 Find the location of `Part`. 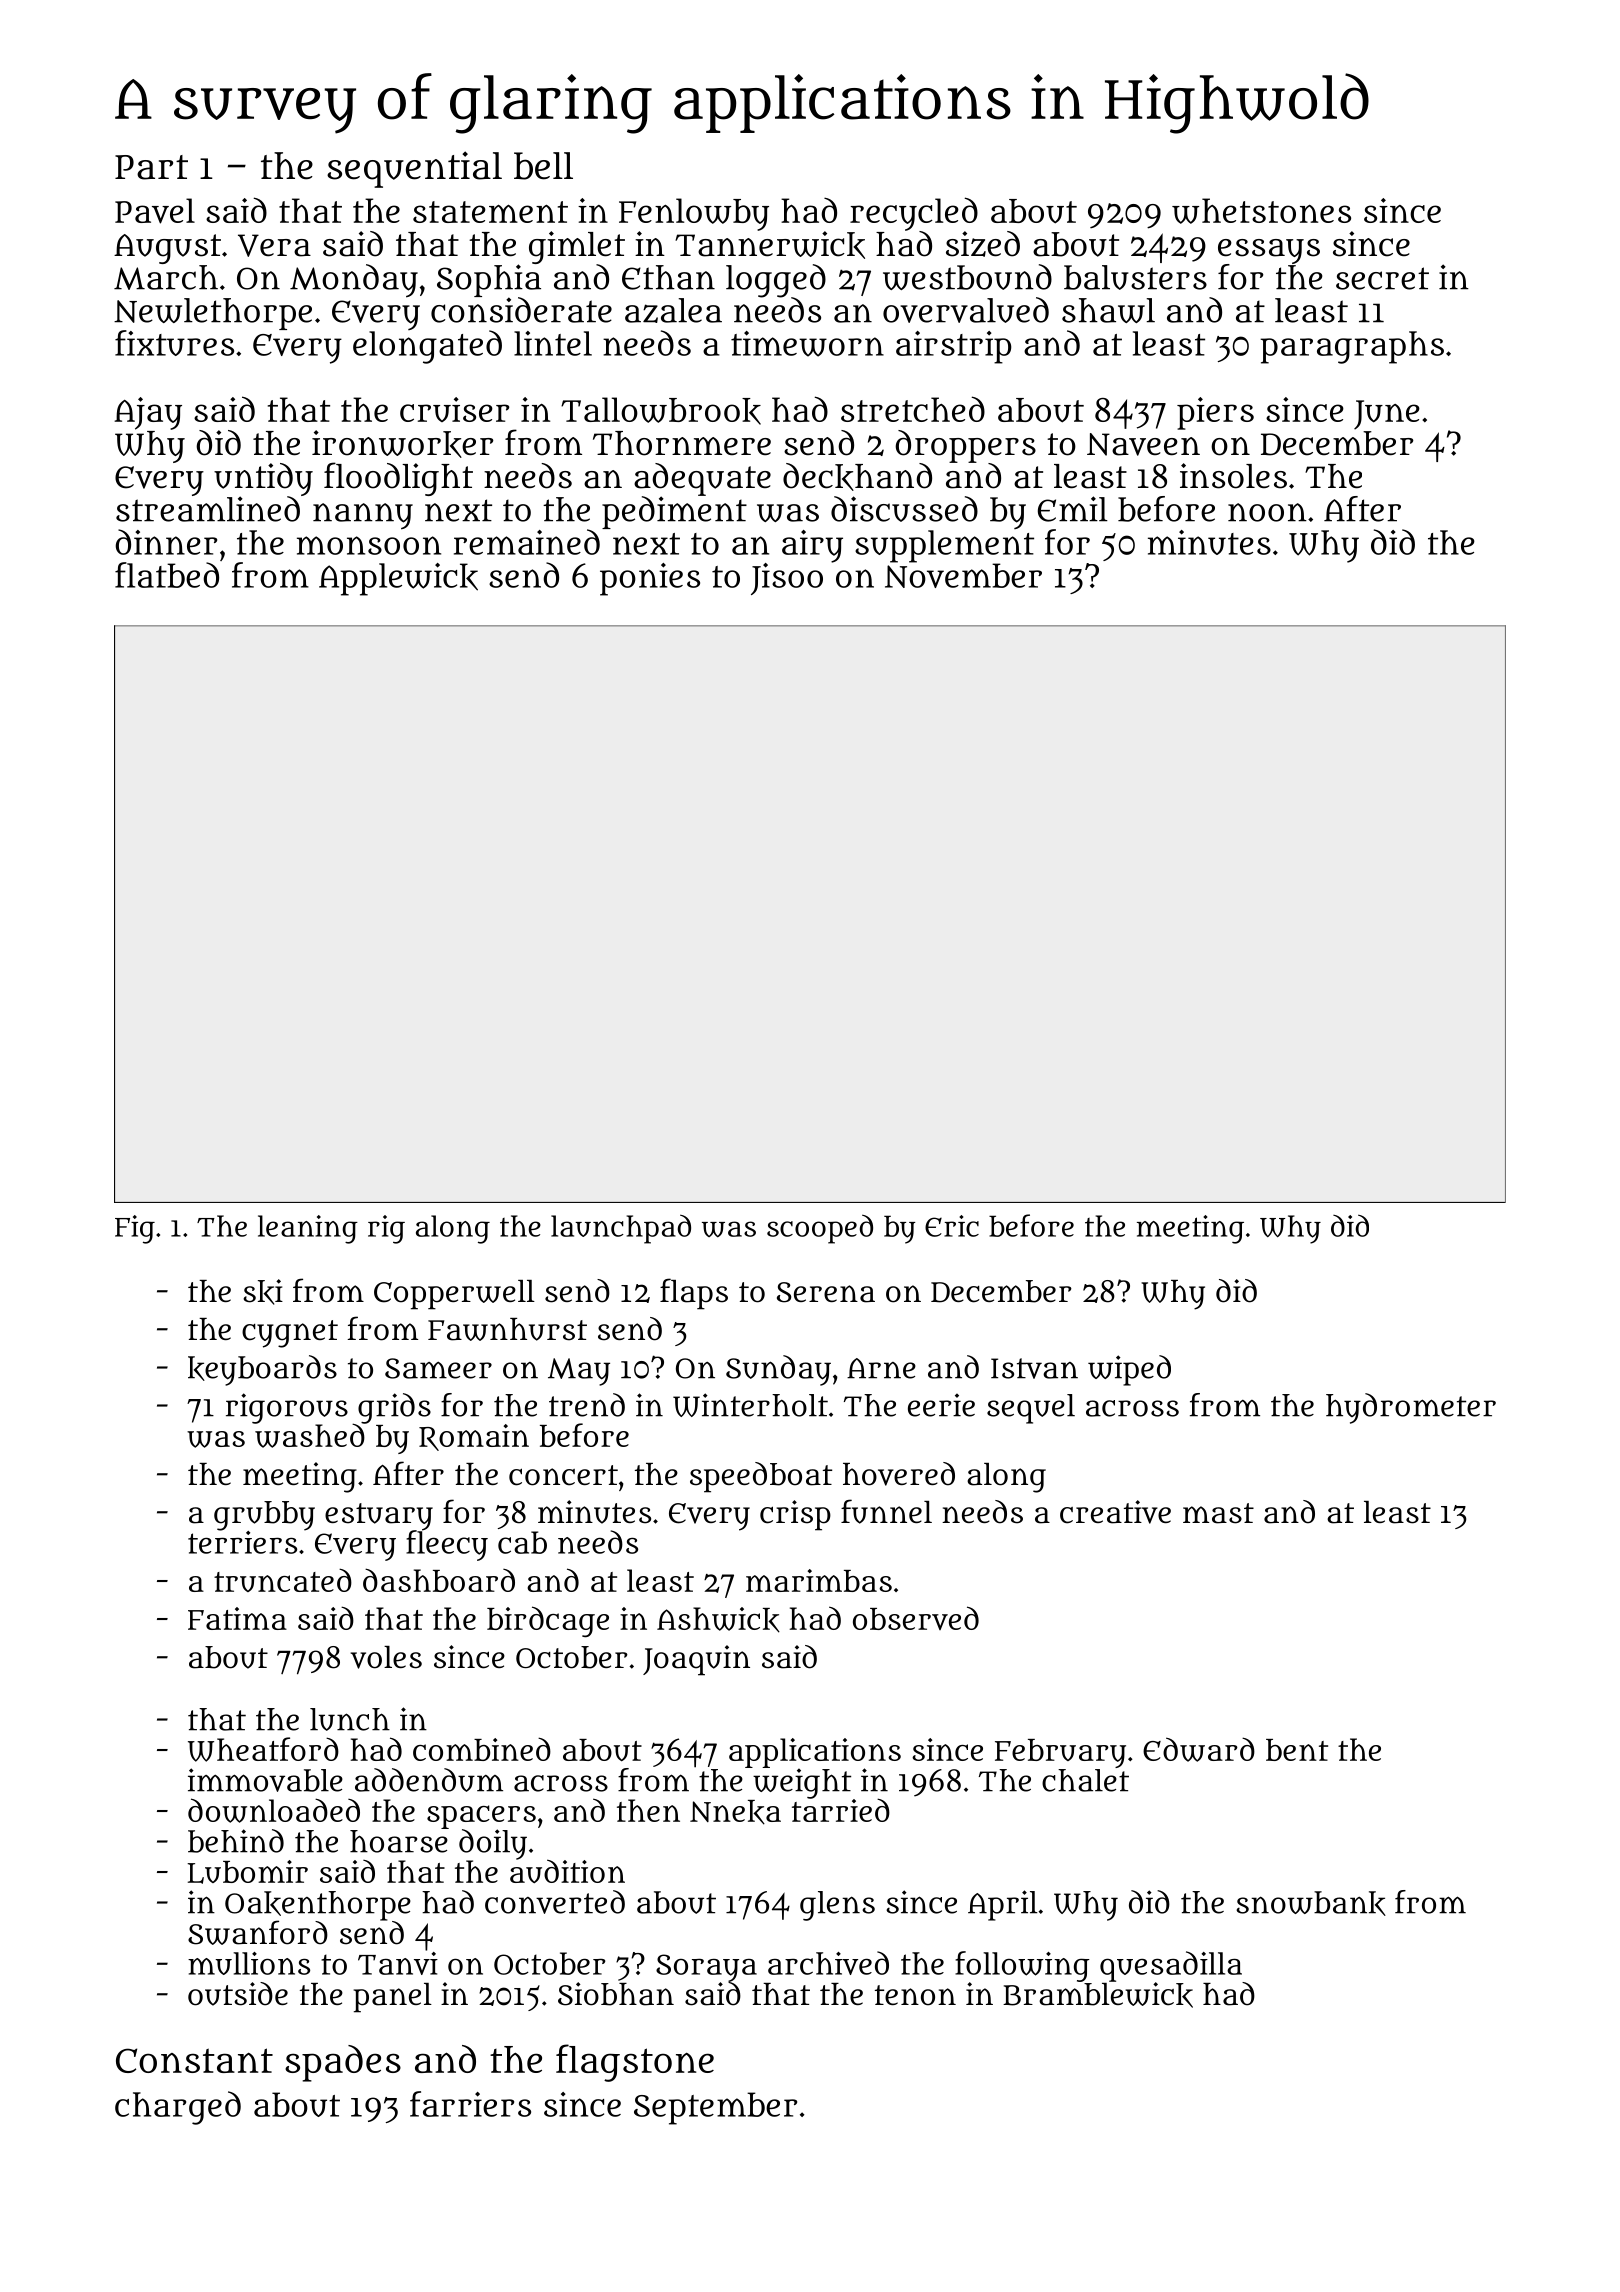

Part is located at coordinates (151, 167).
